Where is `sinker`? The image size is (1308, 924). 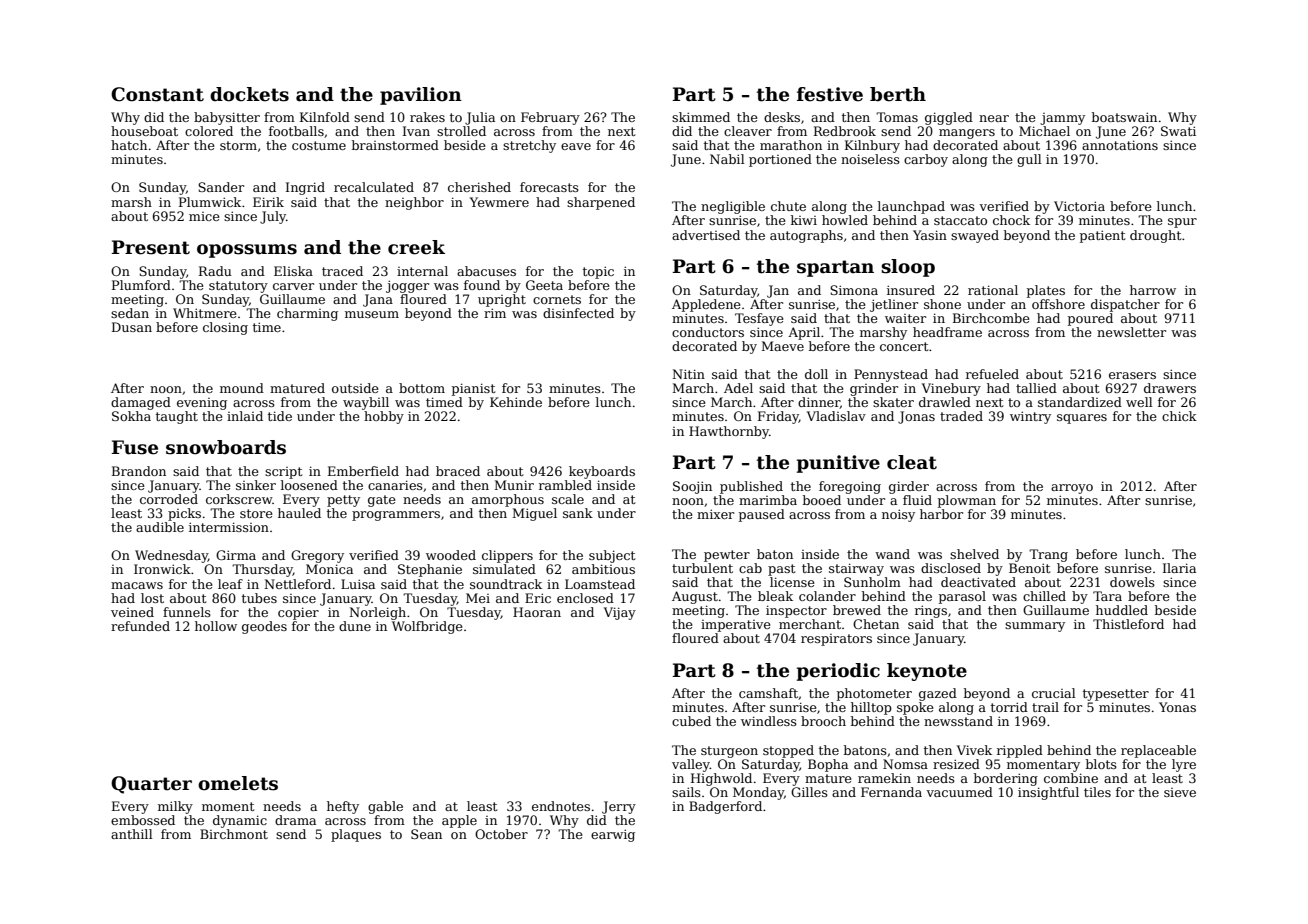 sinker is located at coordinates (256, 485).
